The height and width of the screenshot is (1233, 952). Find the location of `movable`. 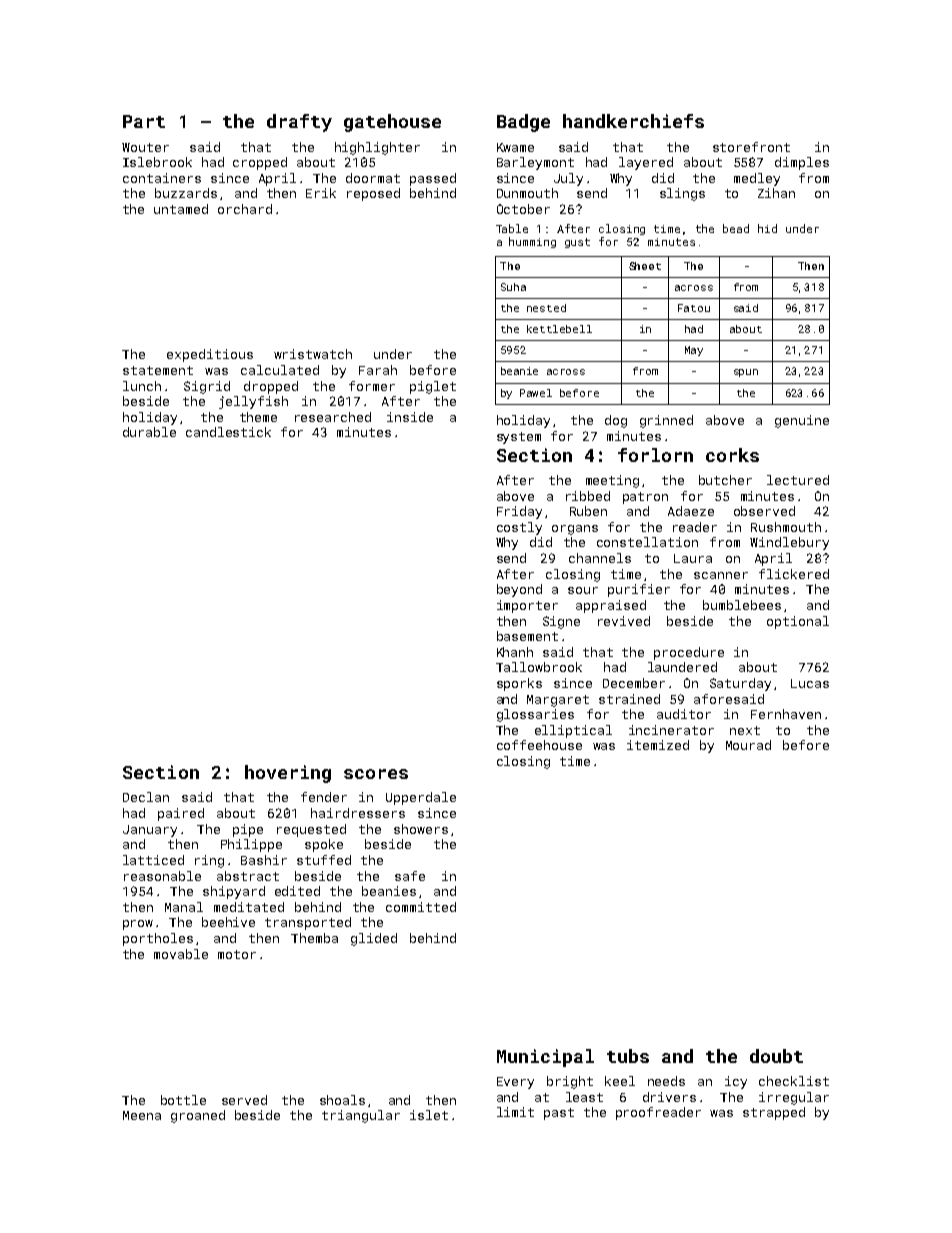

movable is located at coordinates (181, 954).
